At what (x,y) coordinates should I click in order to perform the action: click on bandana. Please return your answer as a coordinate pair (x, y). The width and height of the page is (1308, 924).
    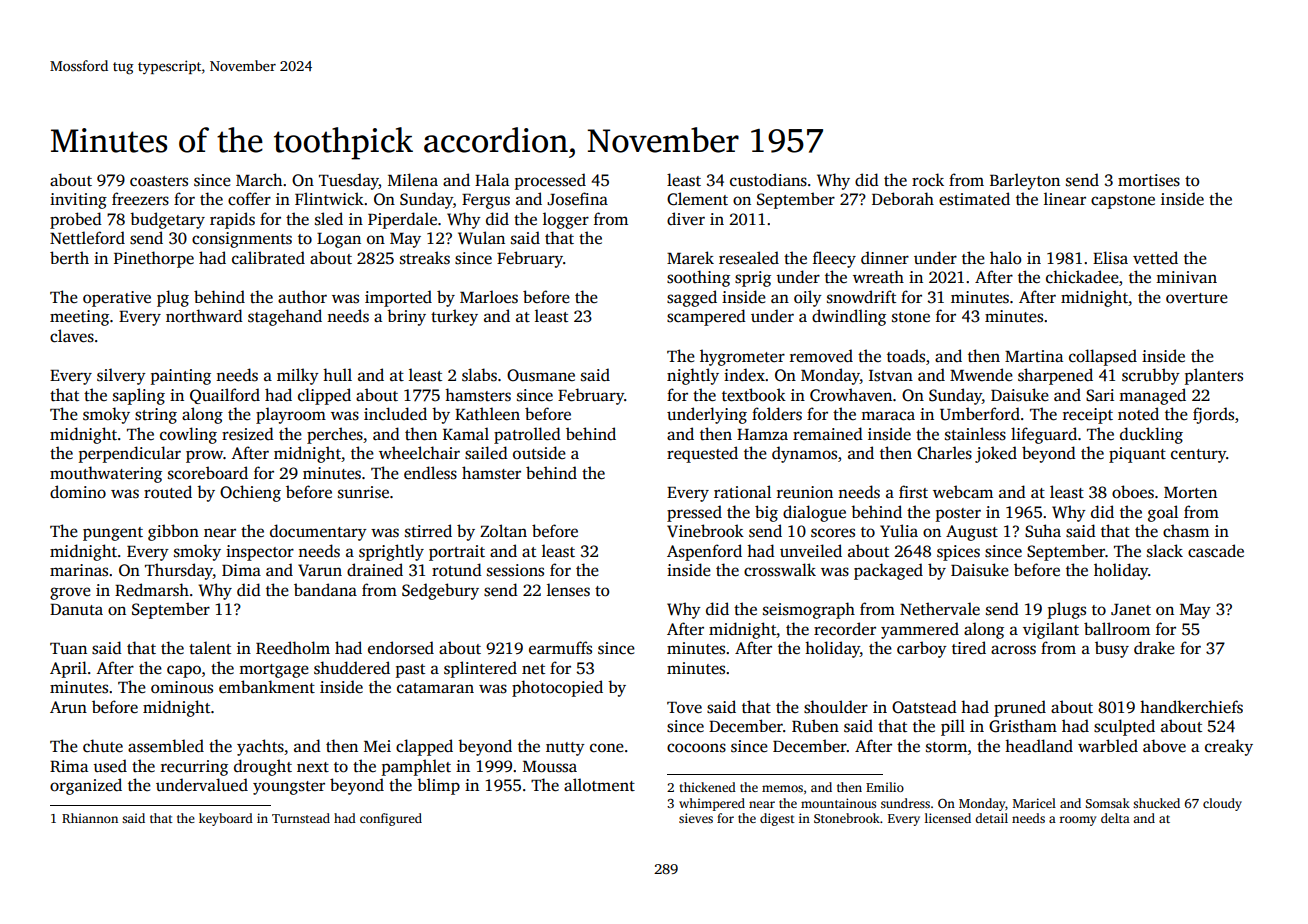
    Looking at the image, I should click on (325, 589).
